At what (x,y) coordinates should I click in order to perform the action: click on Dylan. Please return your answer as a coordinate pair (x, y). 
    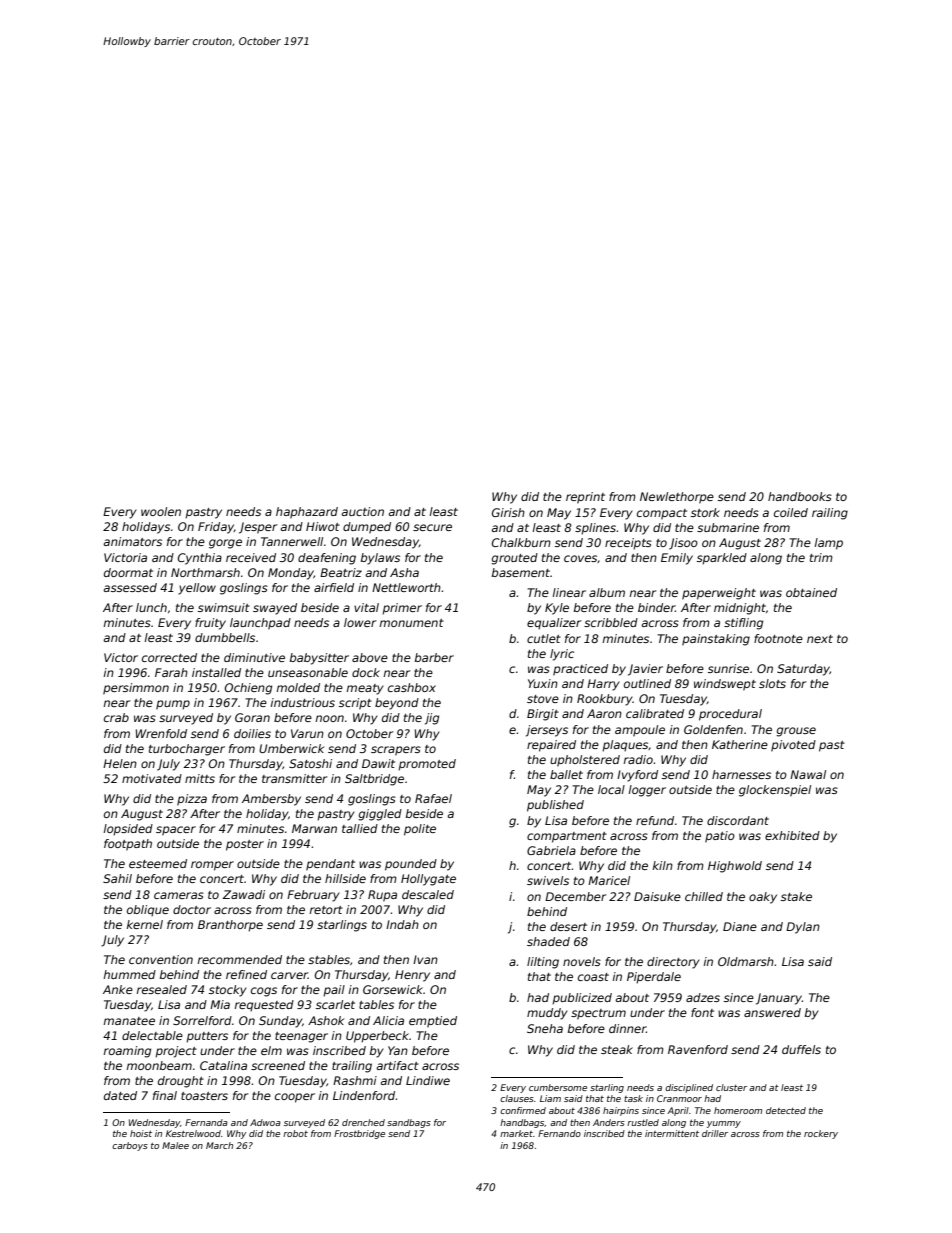
    Looking at the image, I should click on (803, 928).
